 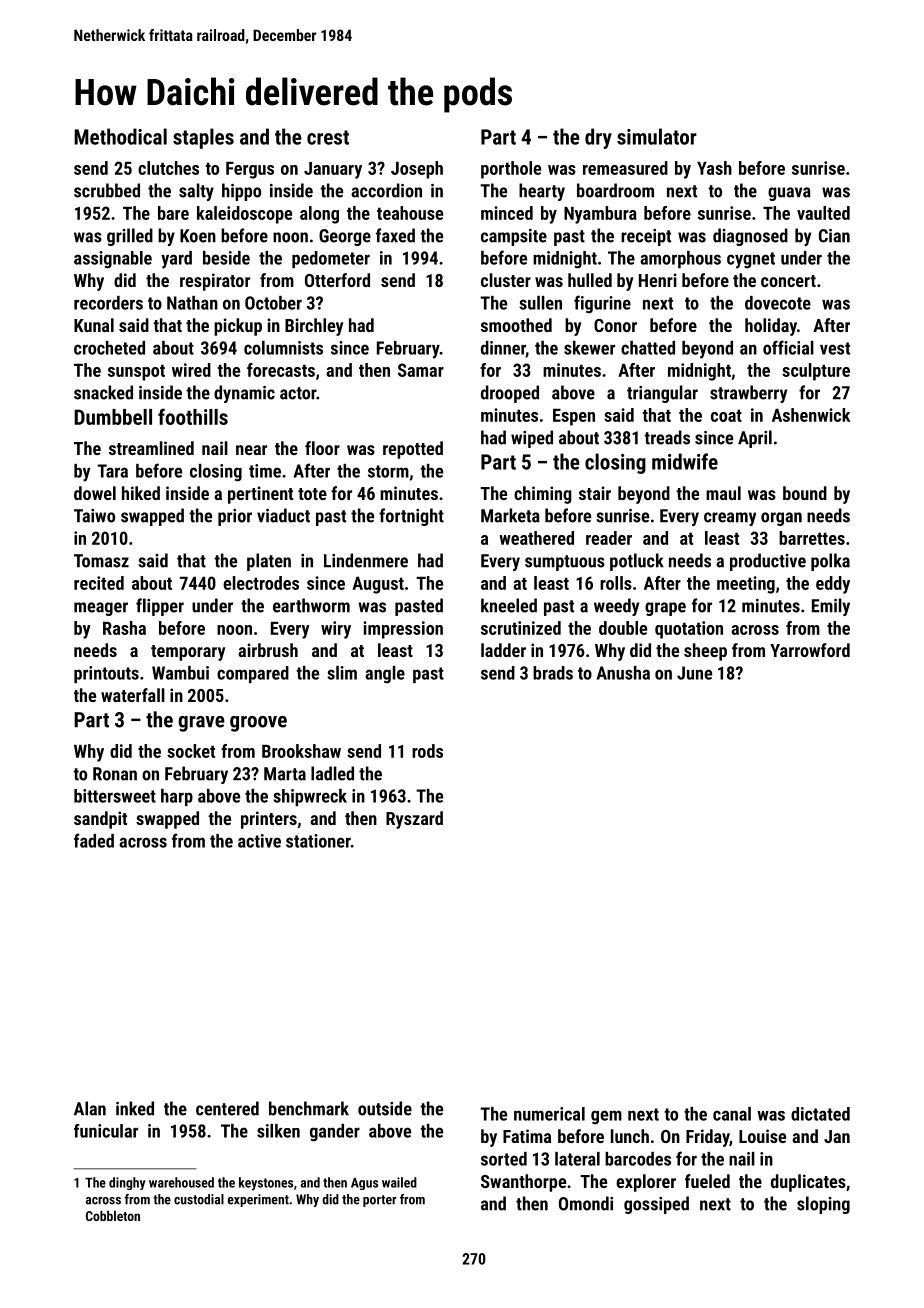 What do you see at coordinates (332, 773) in the screenshot?
I see `ladled` at bounding box center [332, 773].
